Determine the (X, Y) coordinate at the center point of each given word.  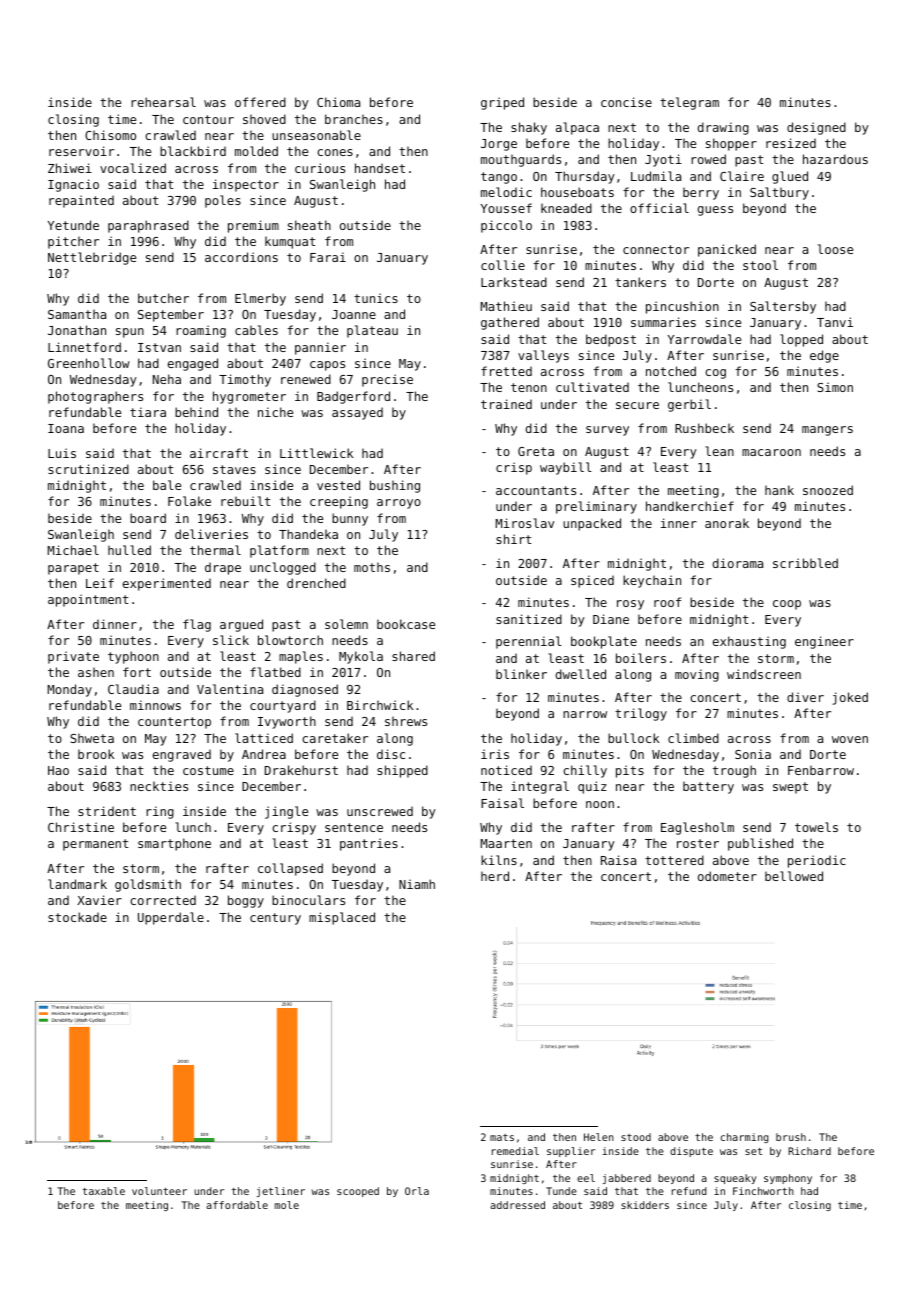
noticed (506, 770)
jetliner (281, 1192)
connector (656, 249)
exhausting (749, 642)
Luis (62, 453)
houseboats (577, 192)
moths (372, 567)
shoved (264, 119)
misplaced (342, 918)
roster (698, 843)
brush (791, 1137)
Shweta (92, 738)
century (275, 919)
